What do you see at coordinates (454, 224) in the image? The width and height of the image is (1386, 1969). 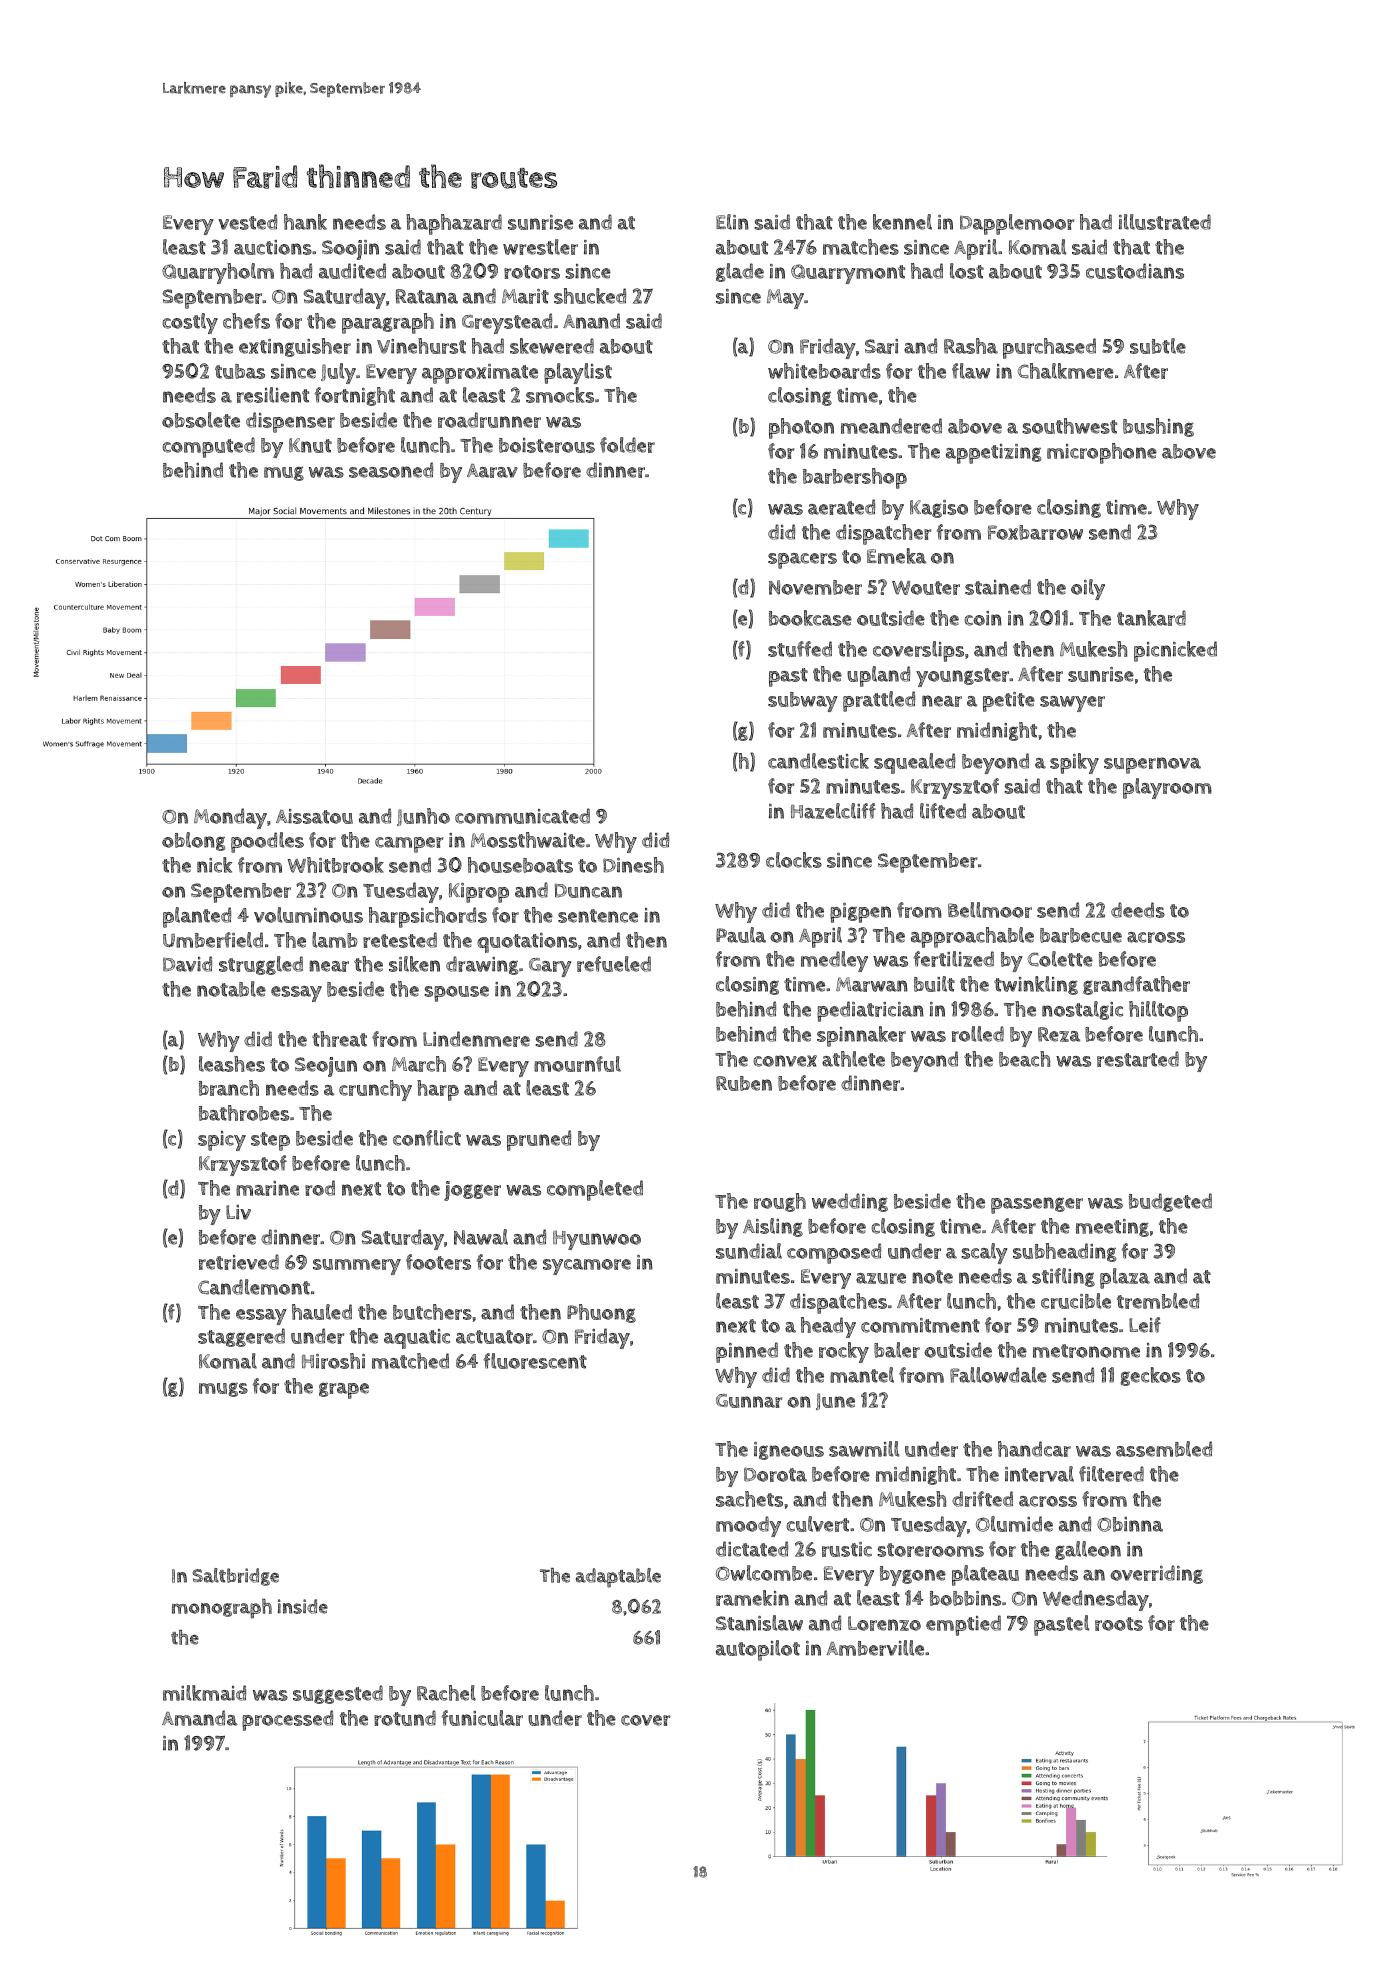 I see `haphazard` at bounding box center [454, 224].
